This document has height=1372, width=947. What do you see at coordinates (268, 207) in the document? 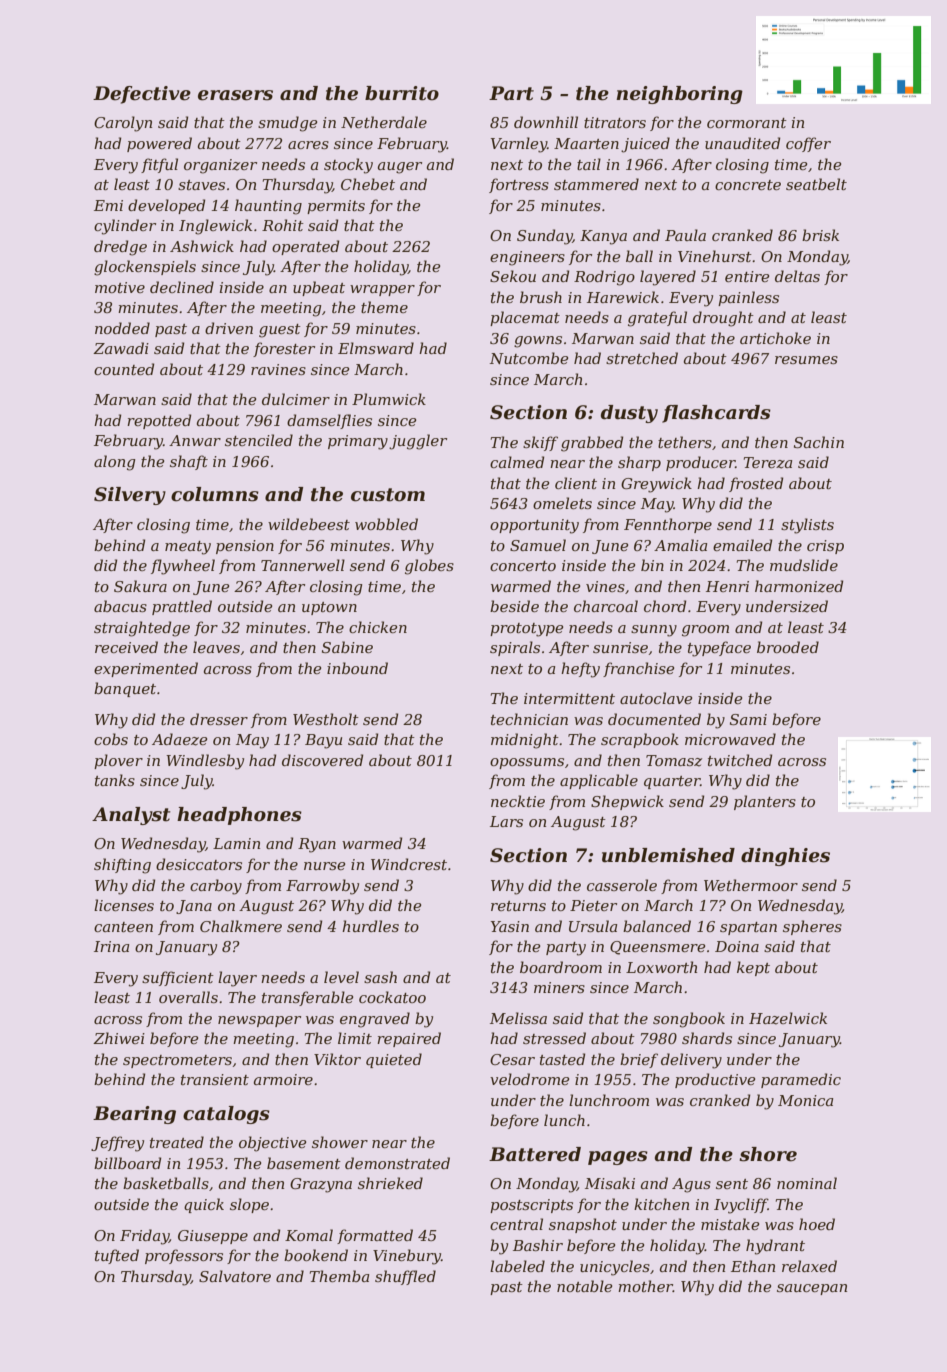
I see `haunting` at bounding box center [268, 207].
